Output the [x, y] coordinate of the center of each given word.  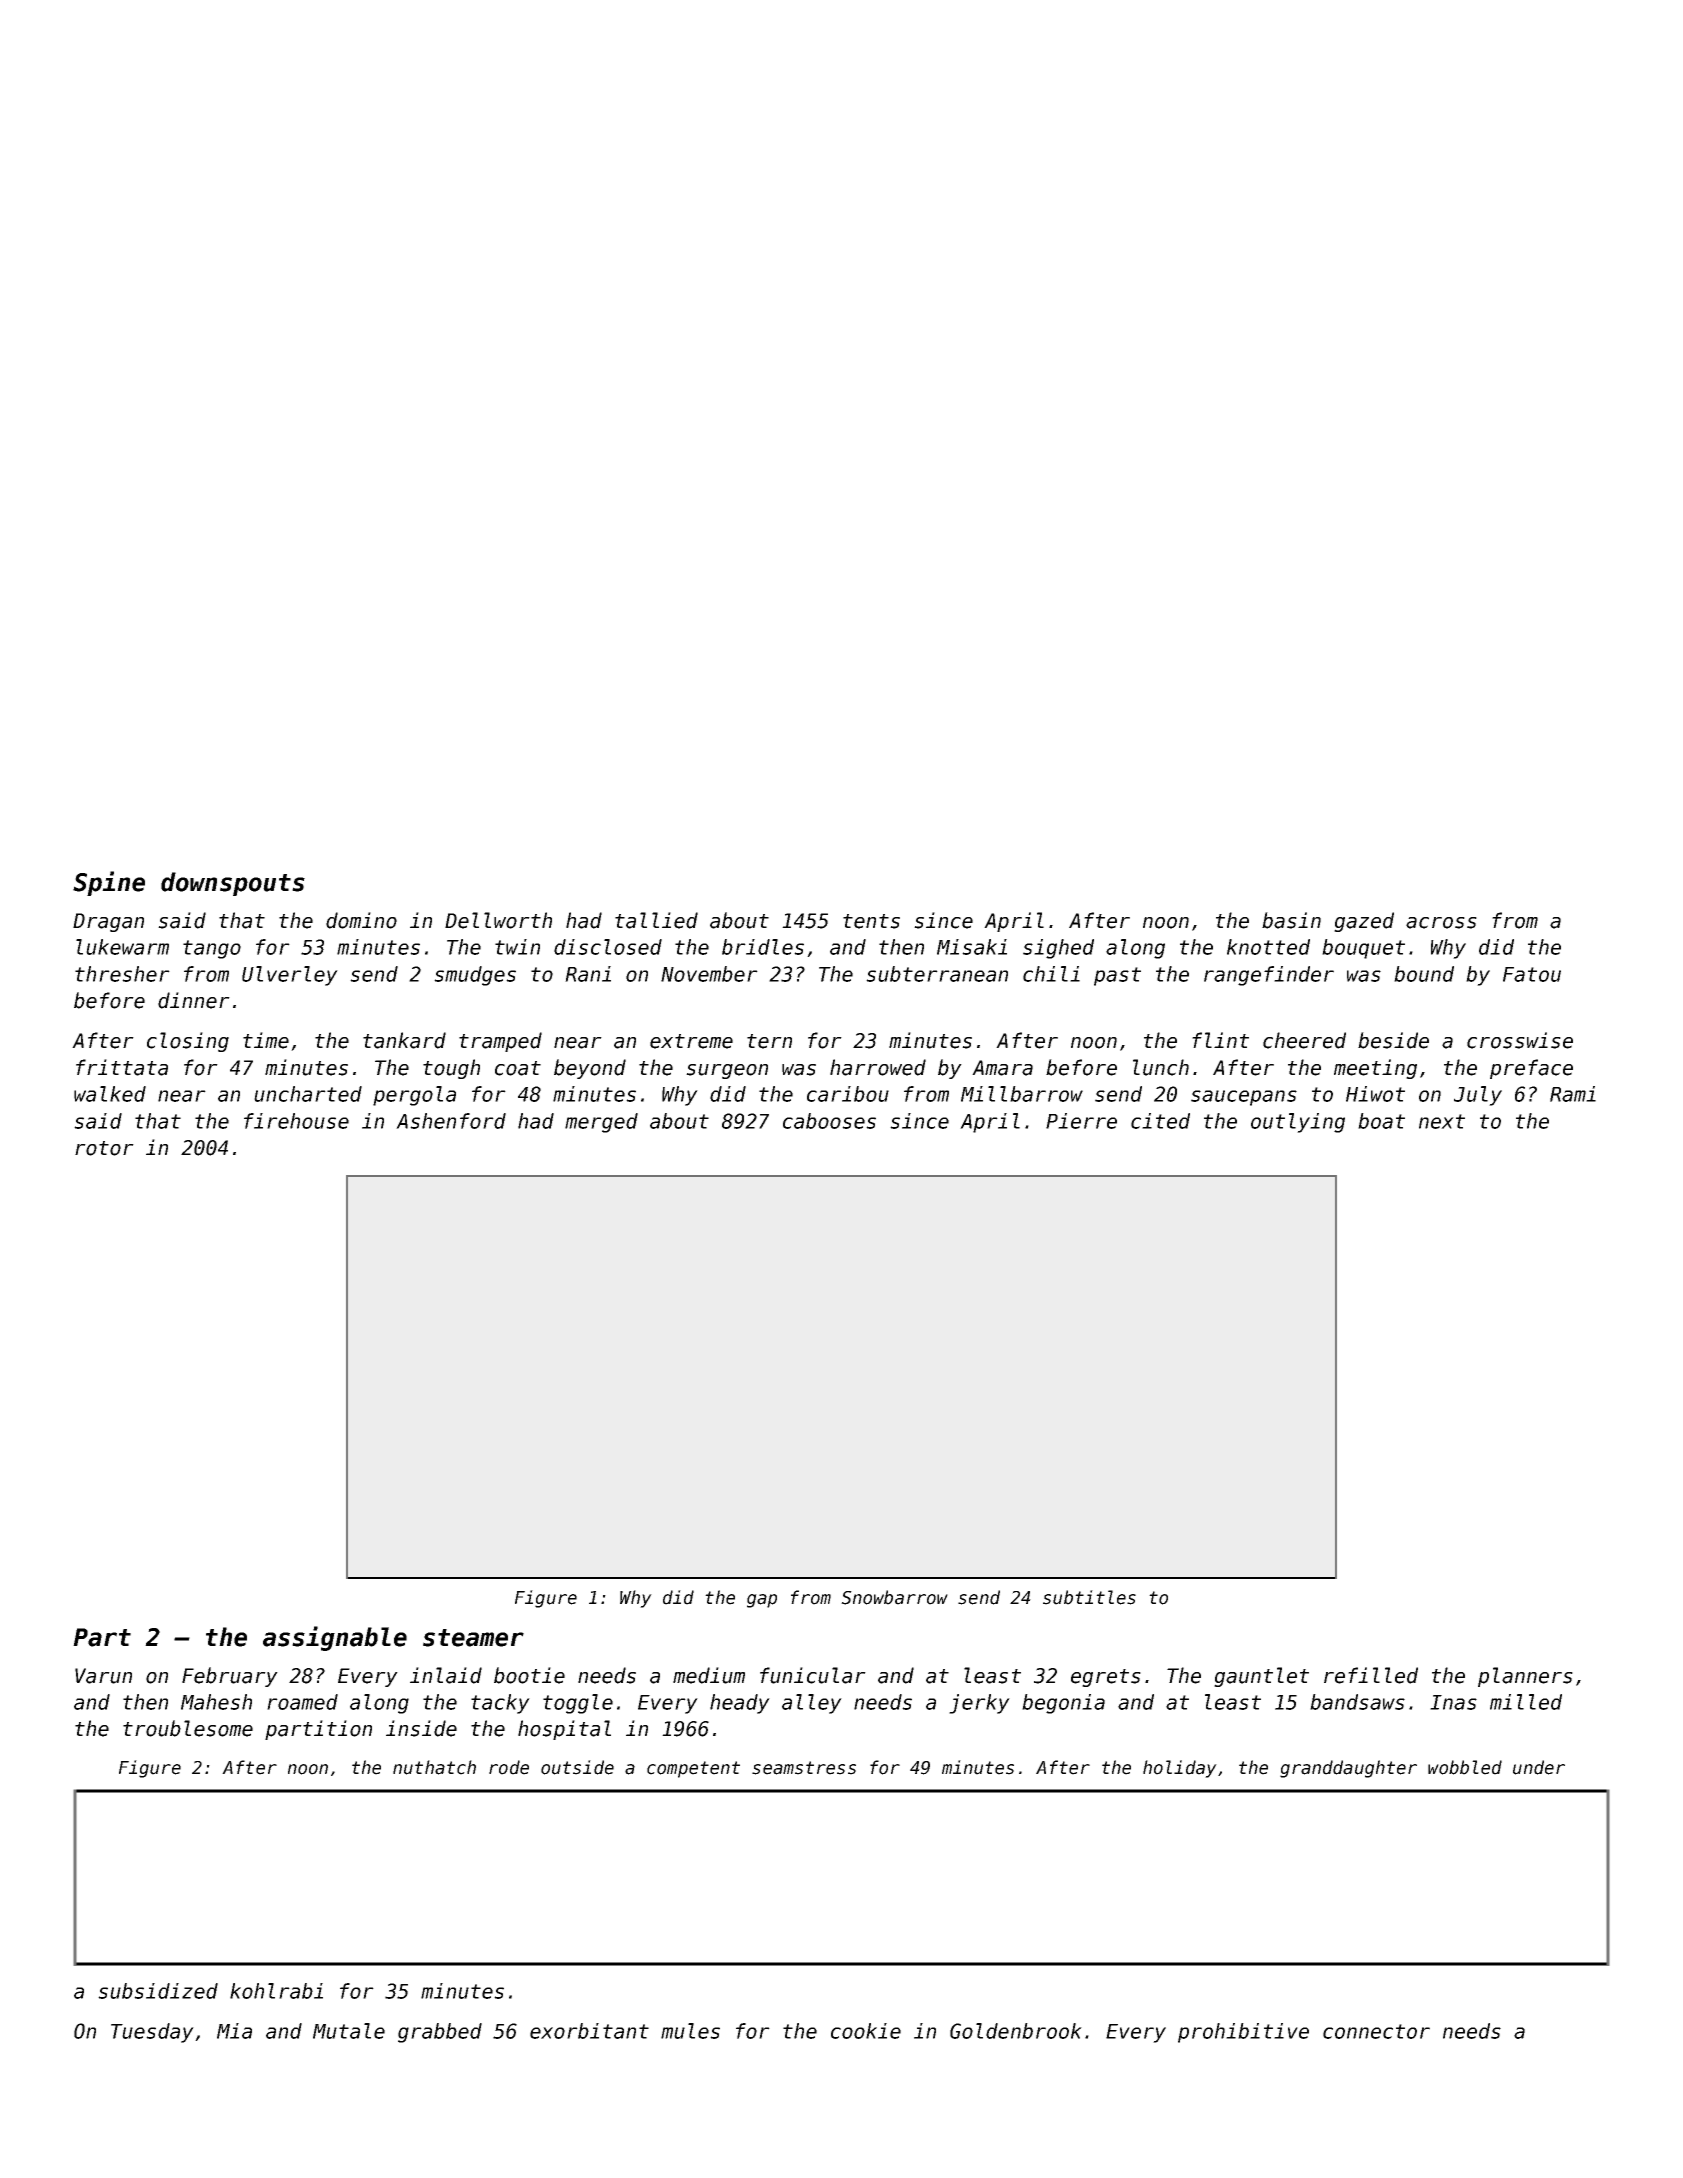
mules [690, 2031]
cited [1160, 1121]
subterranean [937, 974]
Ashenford [451, 1121]
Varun [103, 1676]
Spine [109, 883]
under [1539, 1767]
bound [1424, 974]
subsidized [158, 1991]
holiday [1180, 1769]
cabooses [829, 1121]
